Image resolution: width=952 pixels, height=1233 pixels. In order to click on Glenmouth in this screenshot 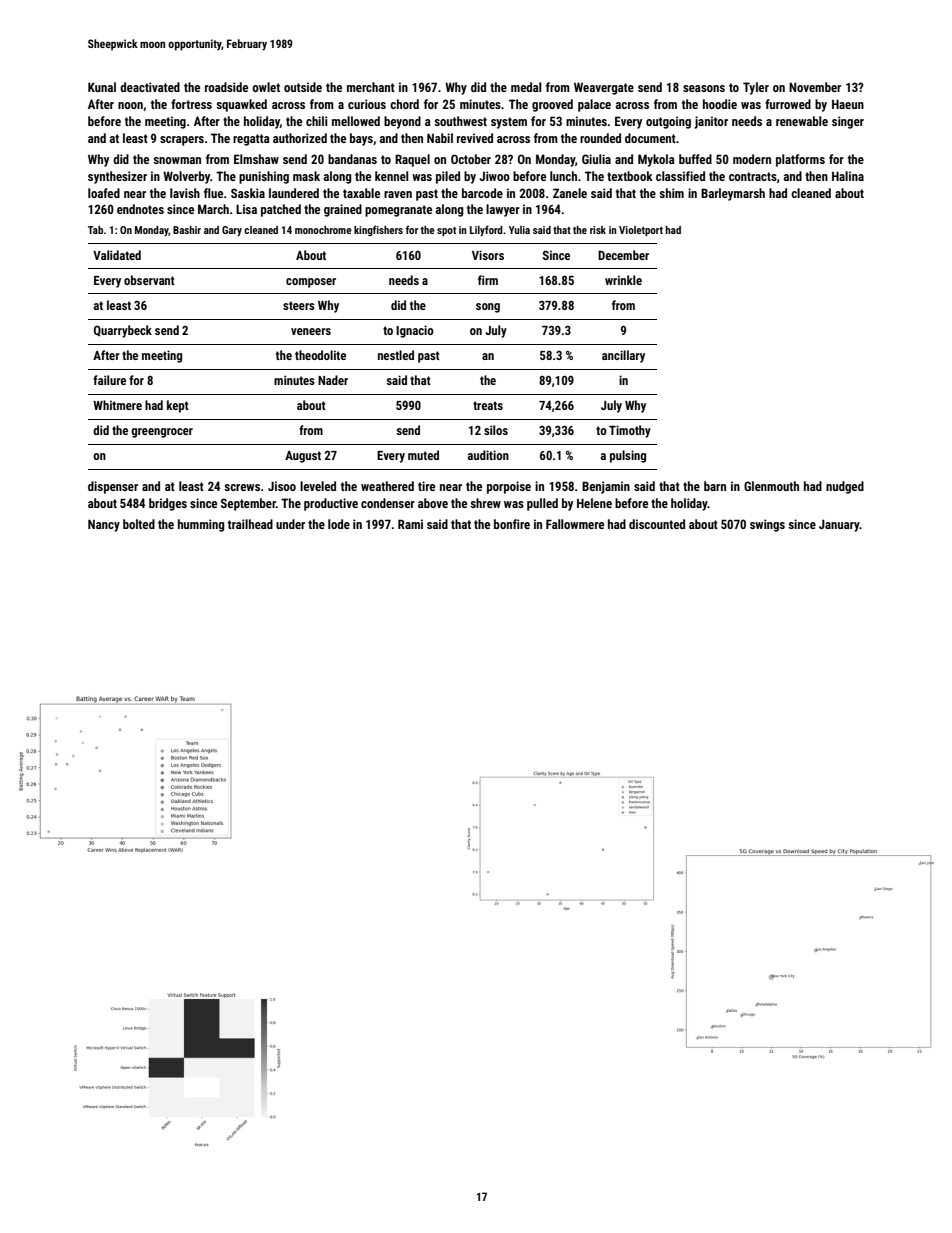, I will do `click(771, 486)`.
